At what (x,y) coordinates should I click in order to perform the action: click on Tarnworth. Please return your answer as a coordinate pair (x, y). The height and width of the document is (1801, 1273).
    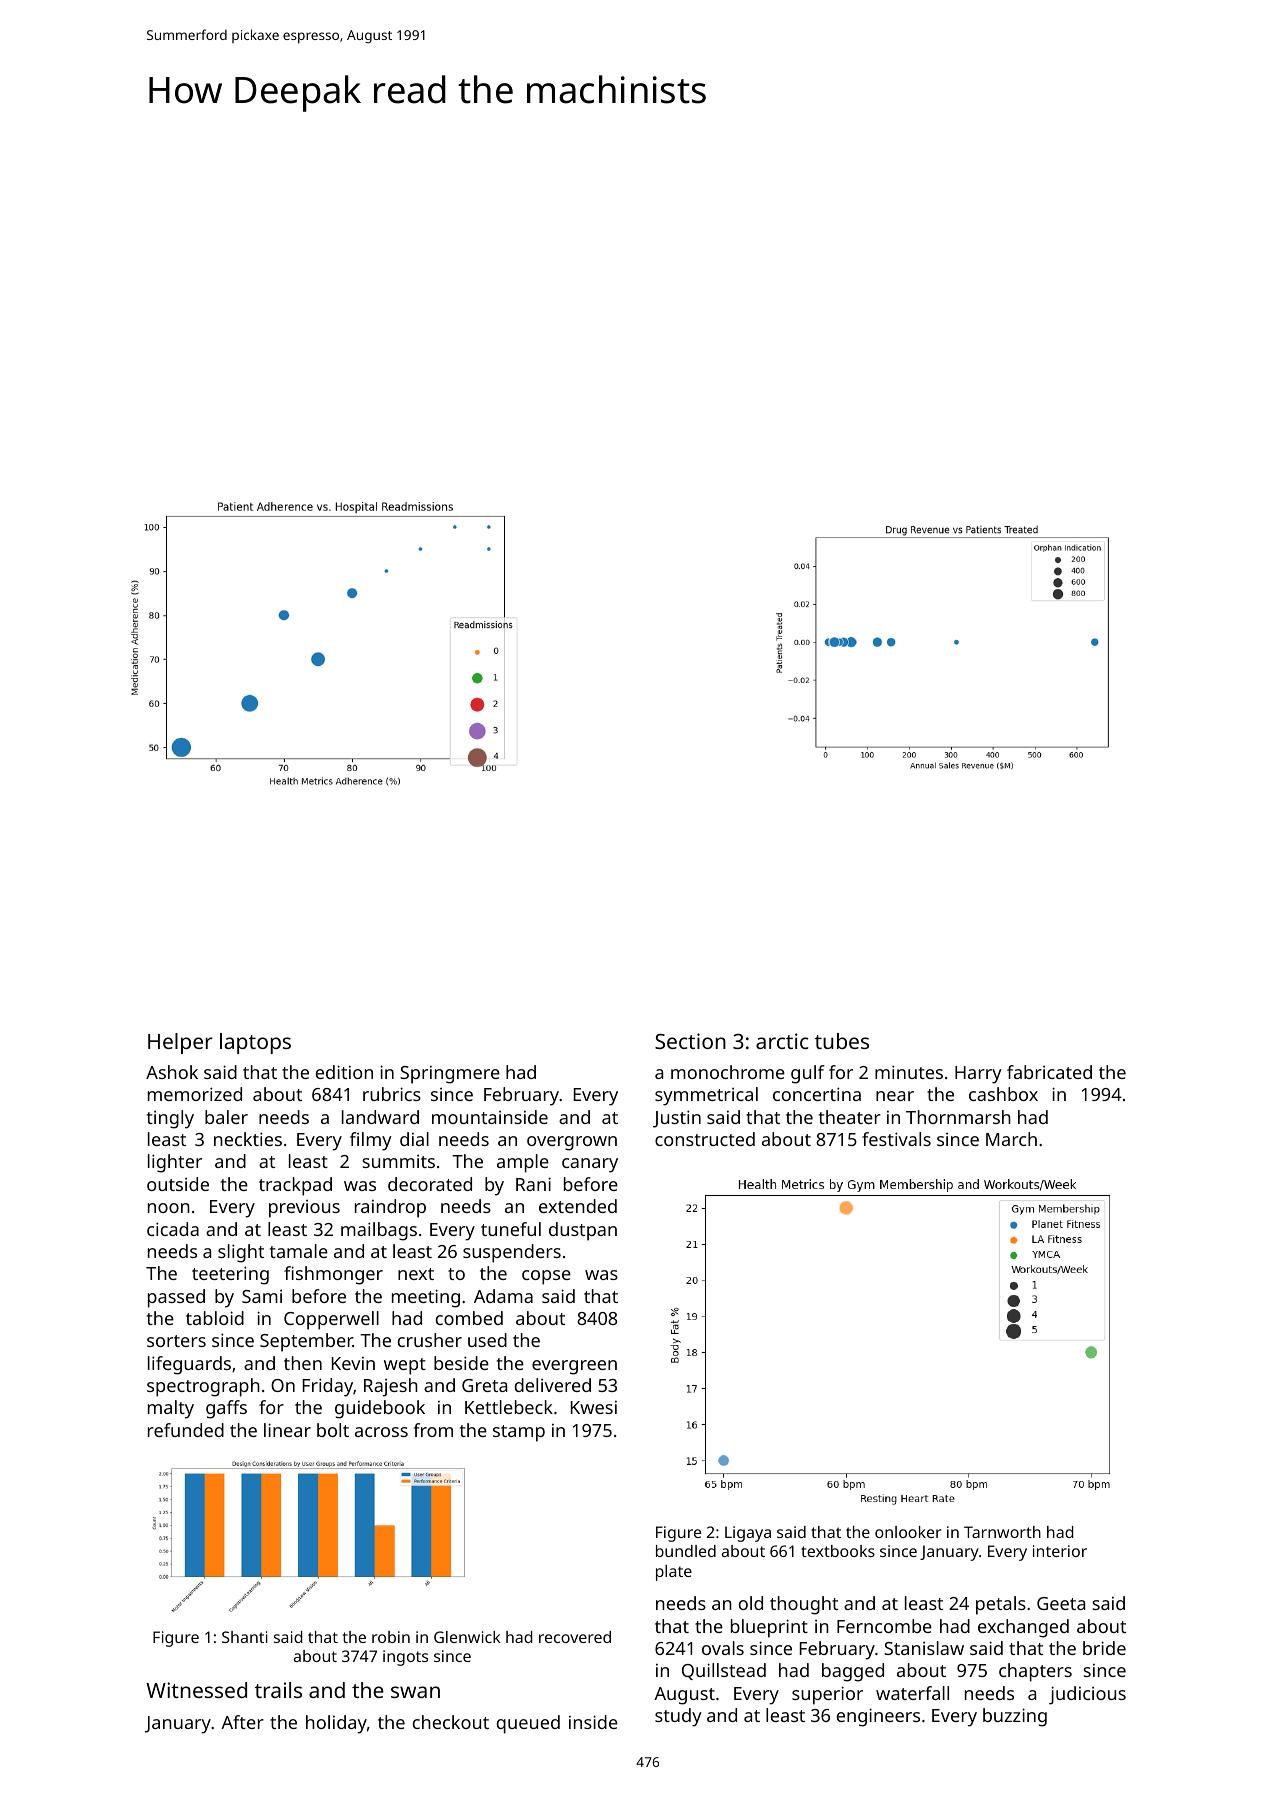
    Looking at the image, I should click on (1002, 1532).
